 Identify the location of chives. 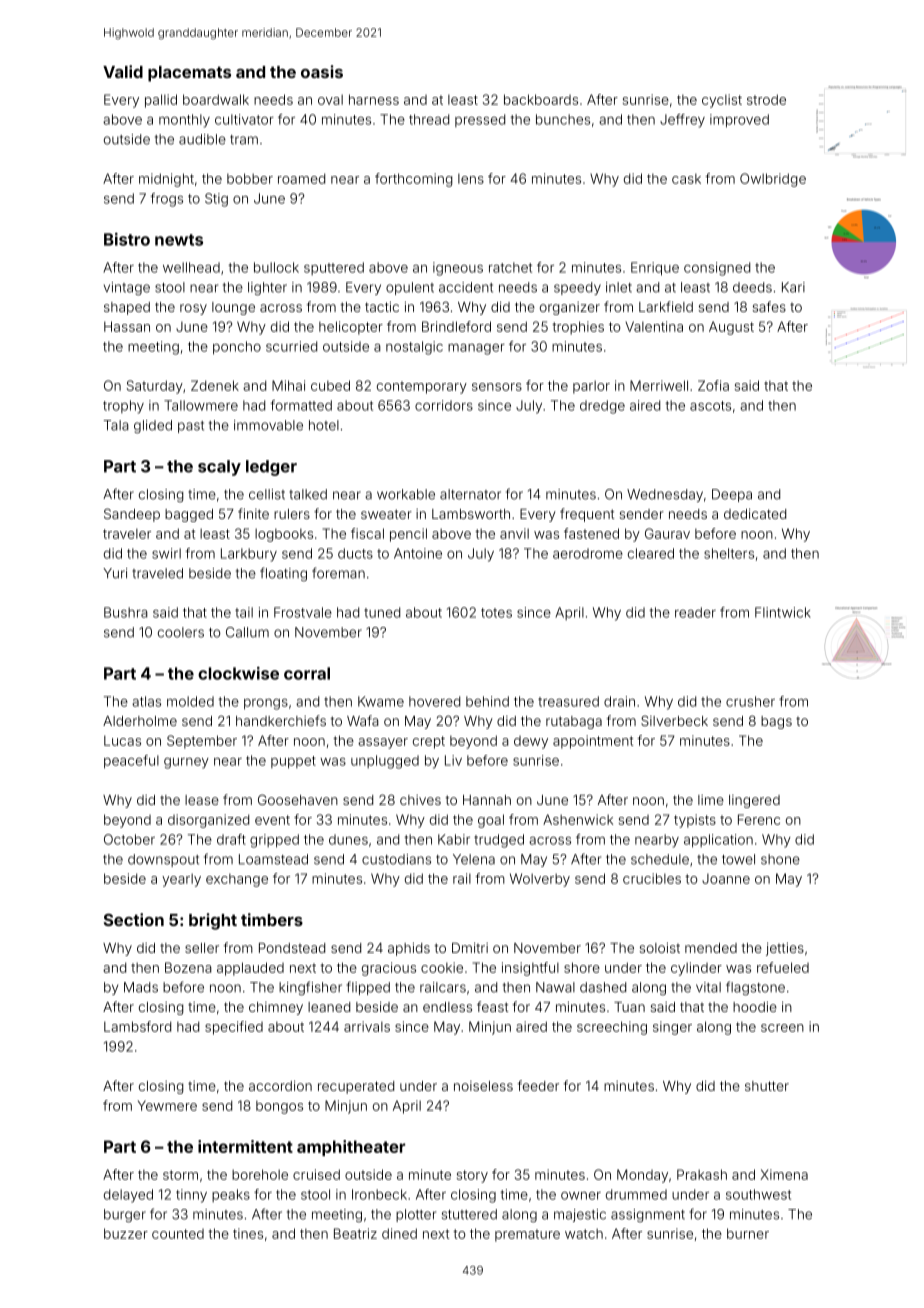
(420, 800).
